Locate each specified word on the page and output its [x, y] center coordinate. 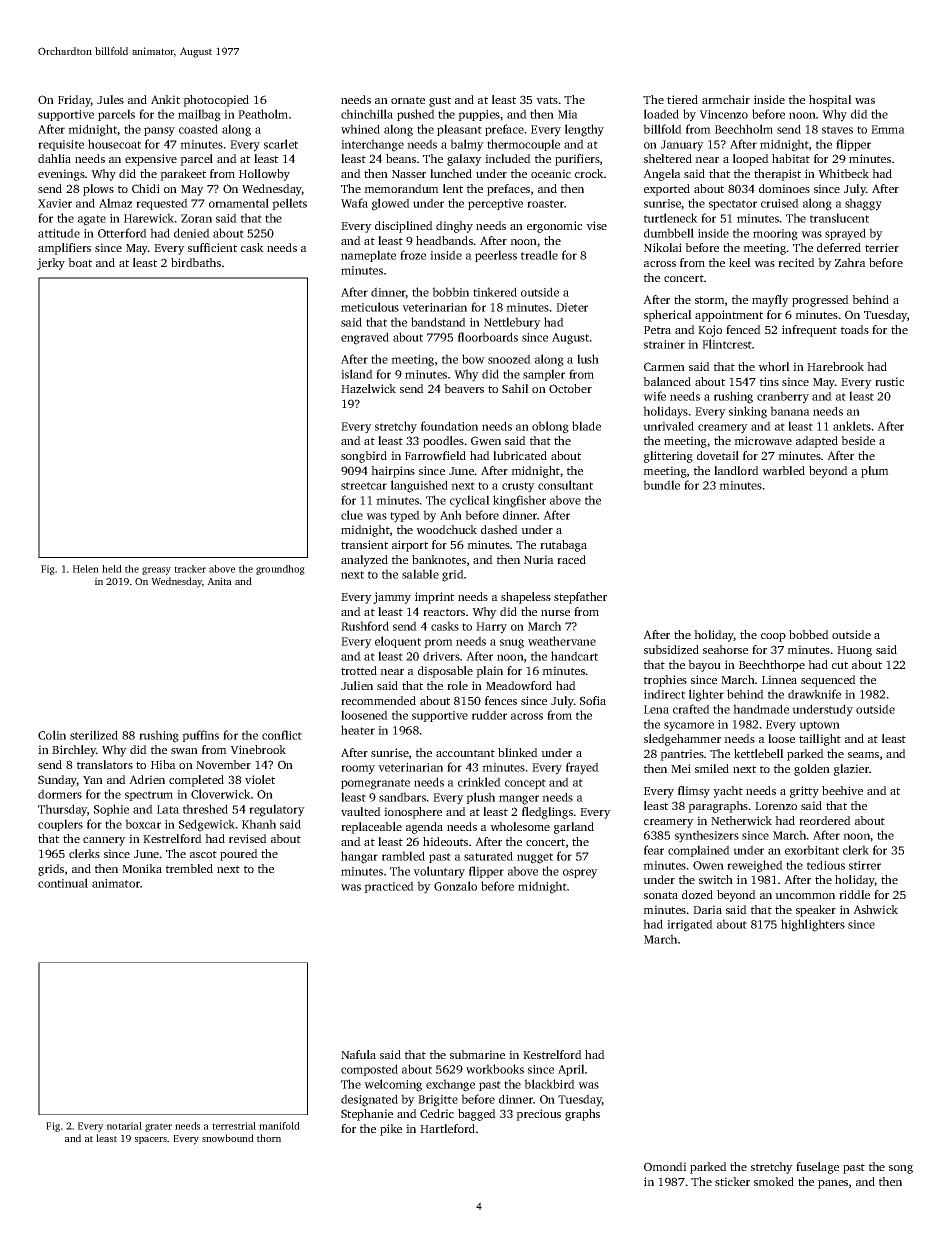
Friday [74, 101]
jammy [392, 598]
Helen [86, 569]
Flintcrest [727, 344]
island [357, 374]
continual [63, 883]
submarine [477, 1054]
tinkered [495, 292]
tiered [682, 99]
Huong [854, 651]
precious [538, 1115]
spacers [151, 1140]
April [571, 1070]
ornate [408, 100]
